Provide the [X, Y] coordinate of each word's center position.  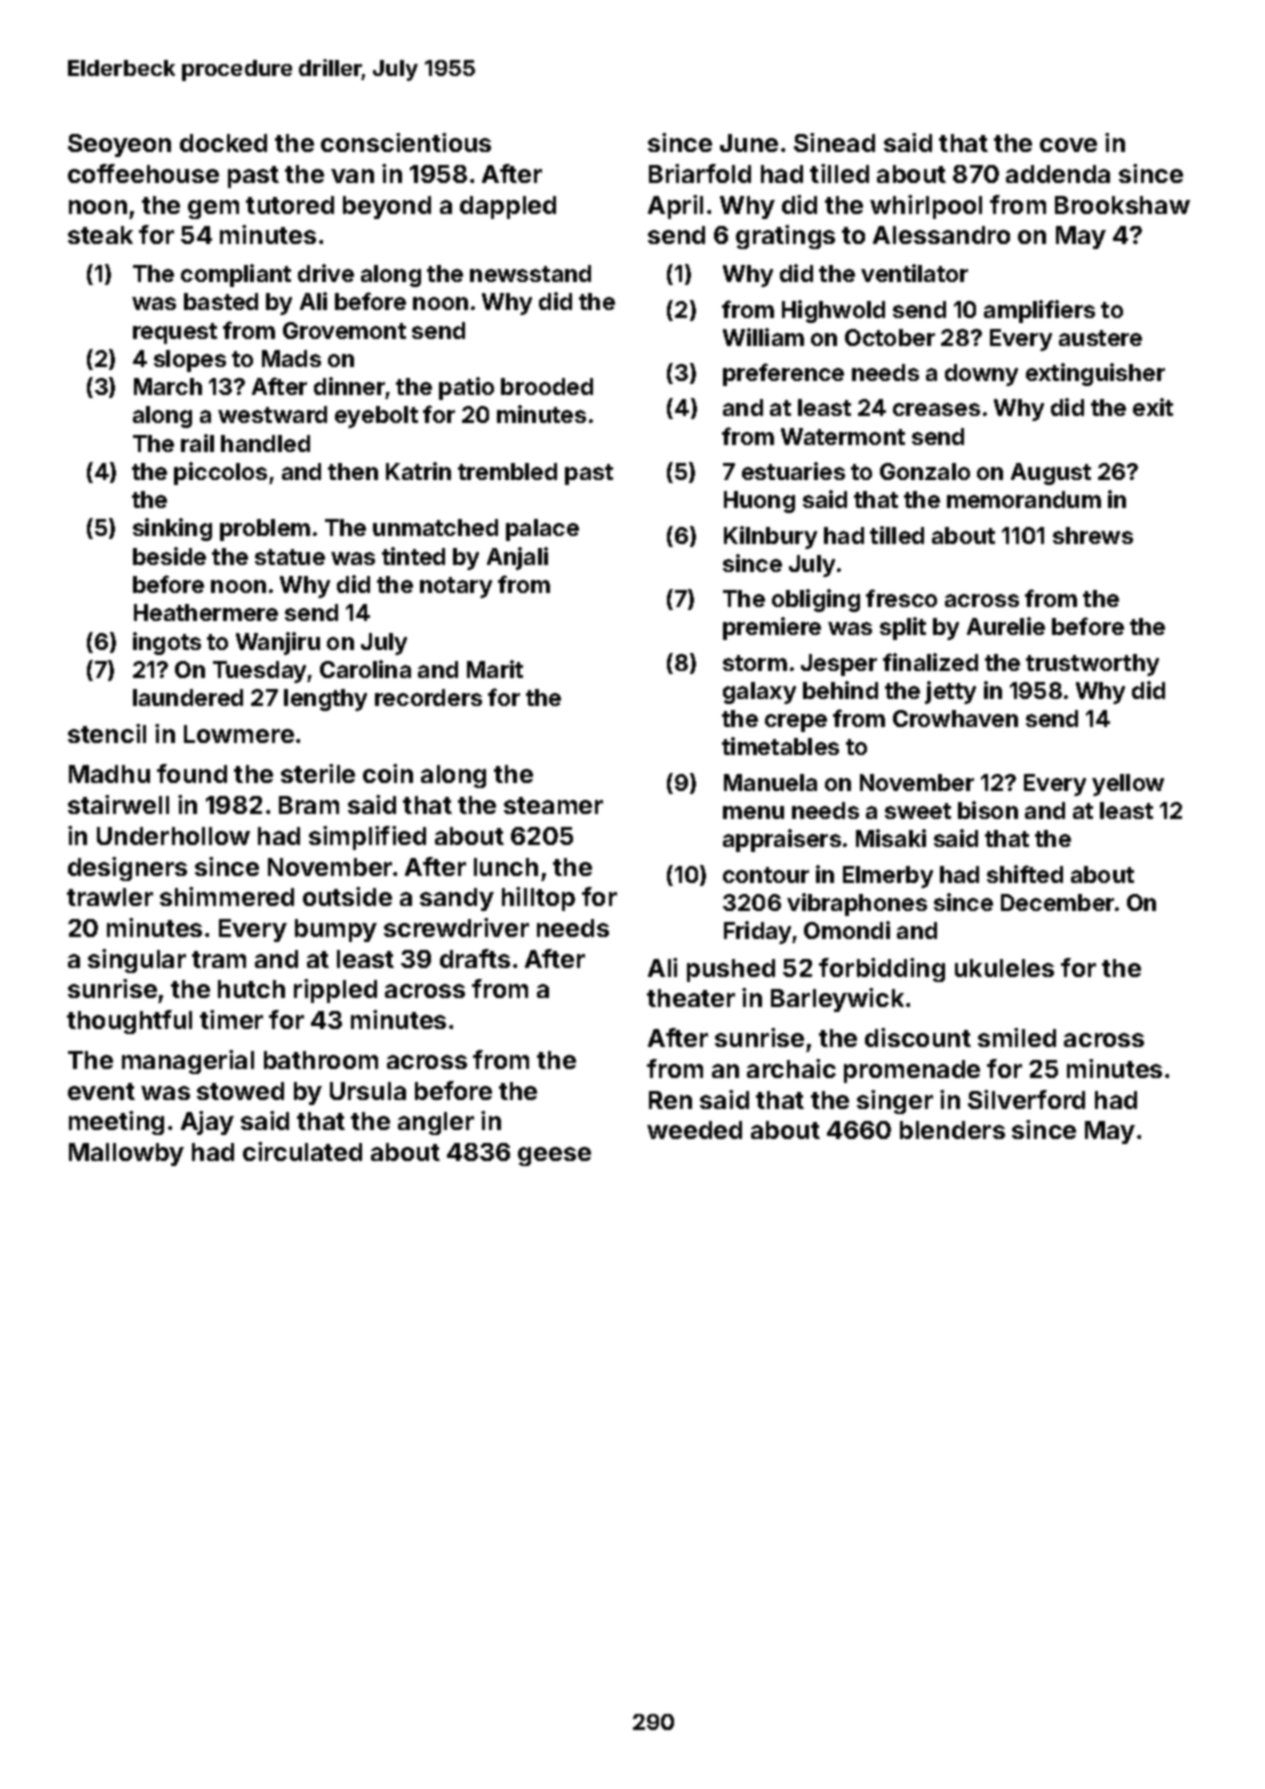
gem [213, 209]
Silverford [1026, 1099]
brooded [547, 386]
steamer [553, 805]
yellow [1128, 785]
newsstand [530, 273]
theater [691, 998]
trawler [110, 897]
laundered [188, 697]
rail [197, 443]
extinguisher [1095, 374]
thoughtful [129, 1022]
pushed [731, 970]
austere [1100, 338]
